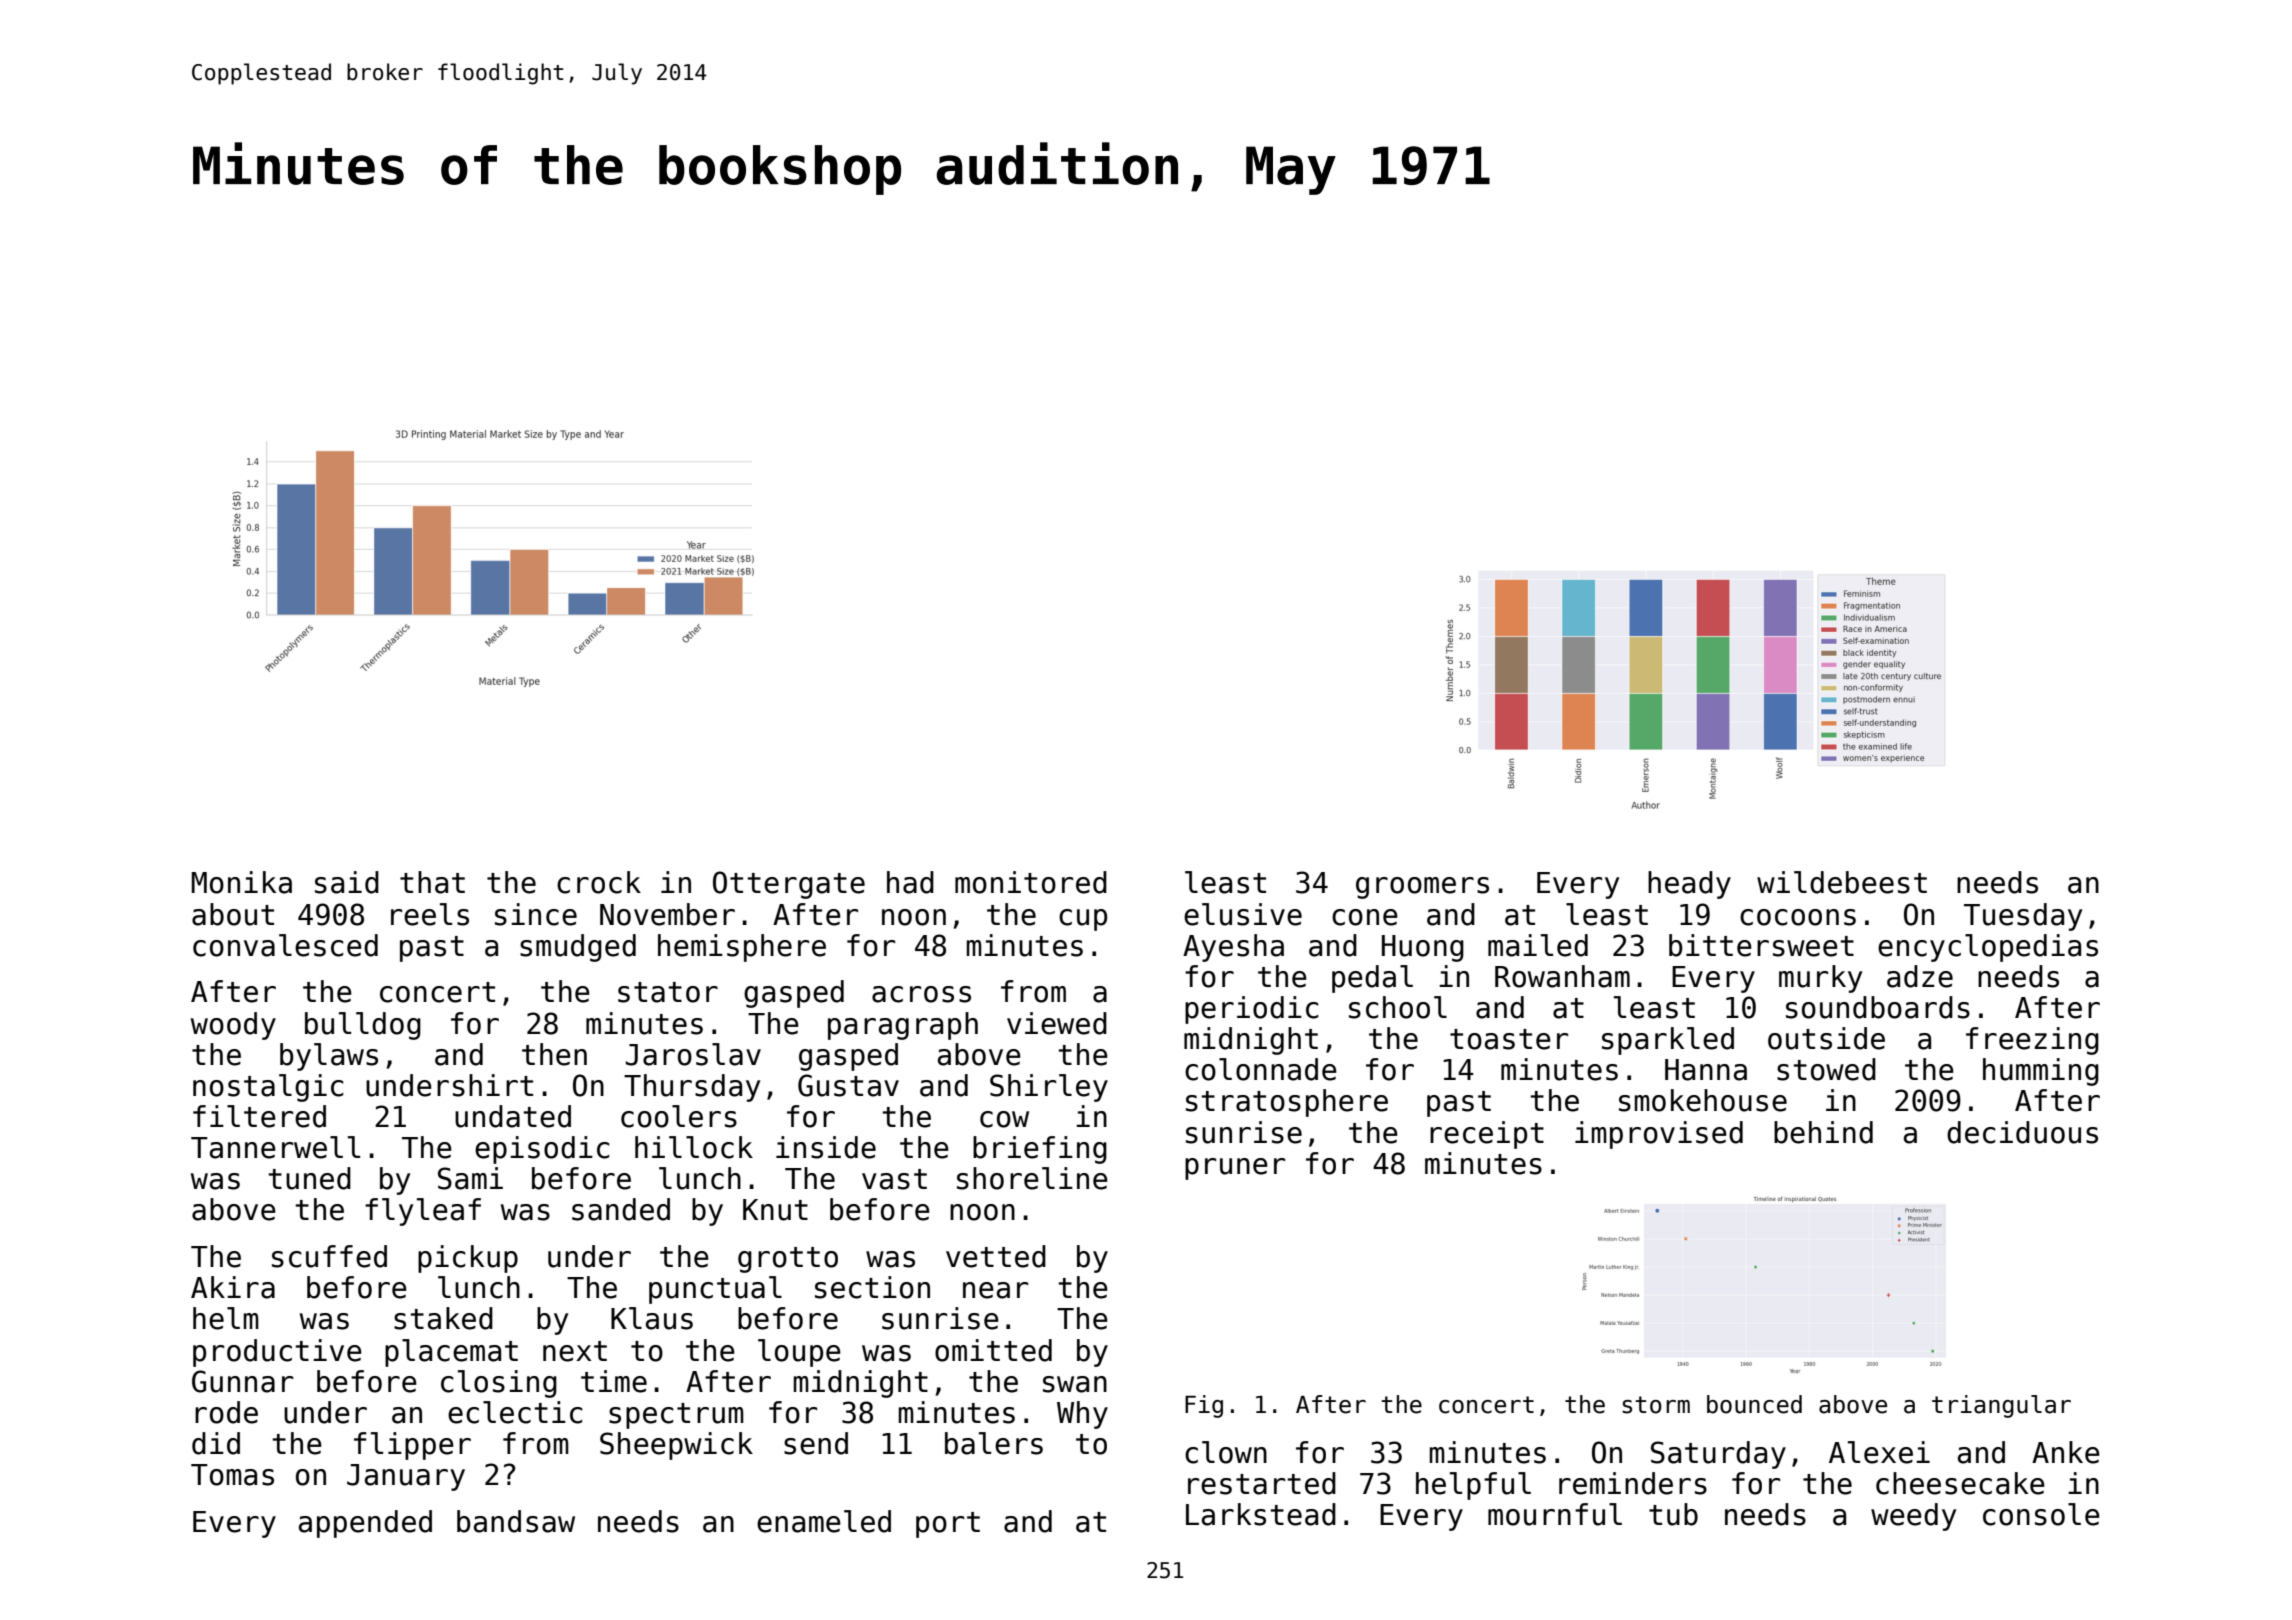  I want to click on crock, so click(599, 882).
